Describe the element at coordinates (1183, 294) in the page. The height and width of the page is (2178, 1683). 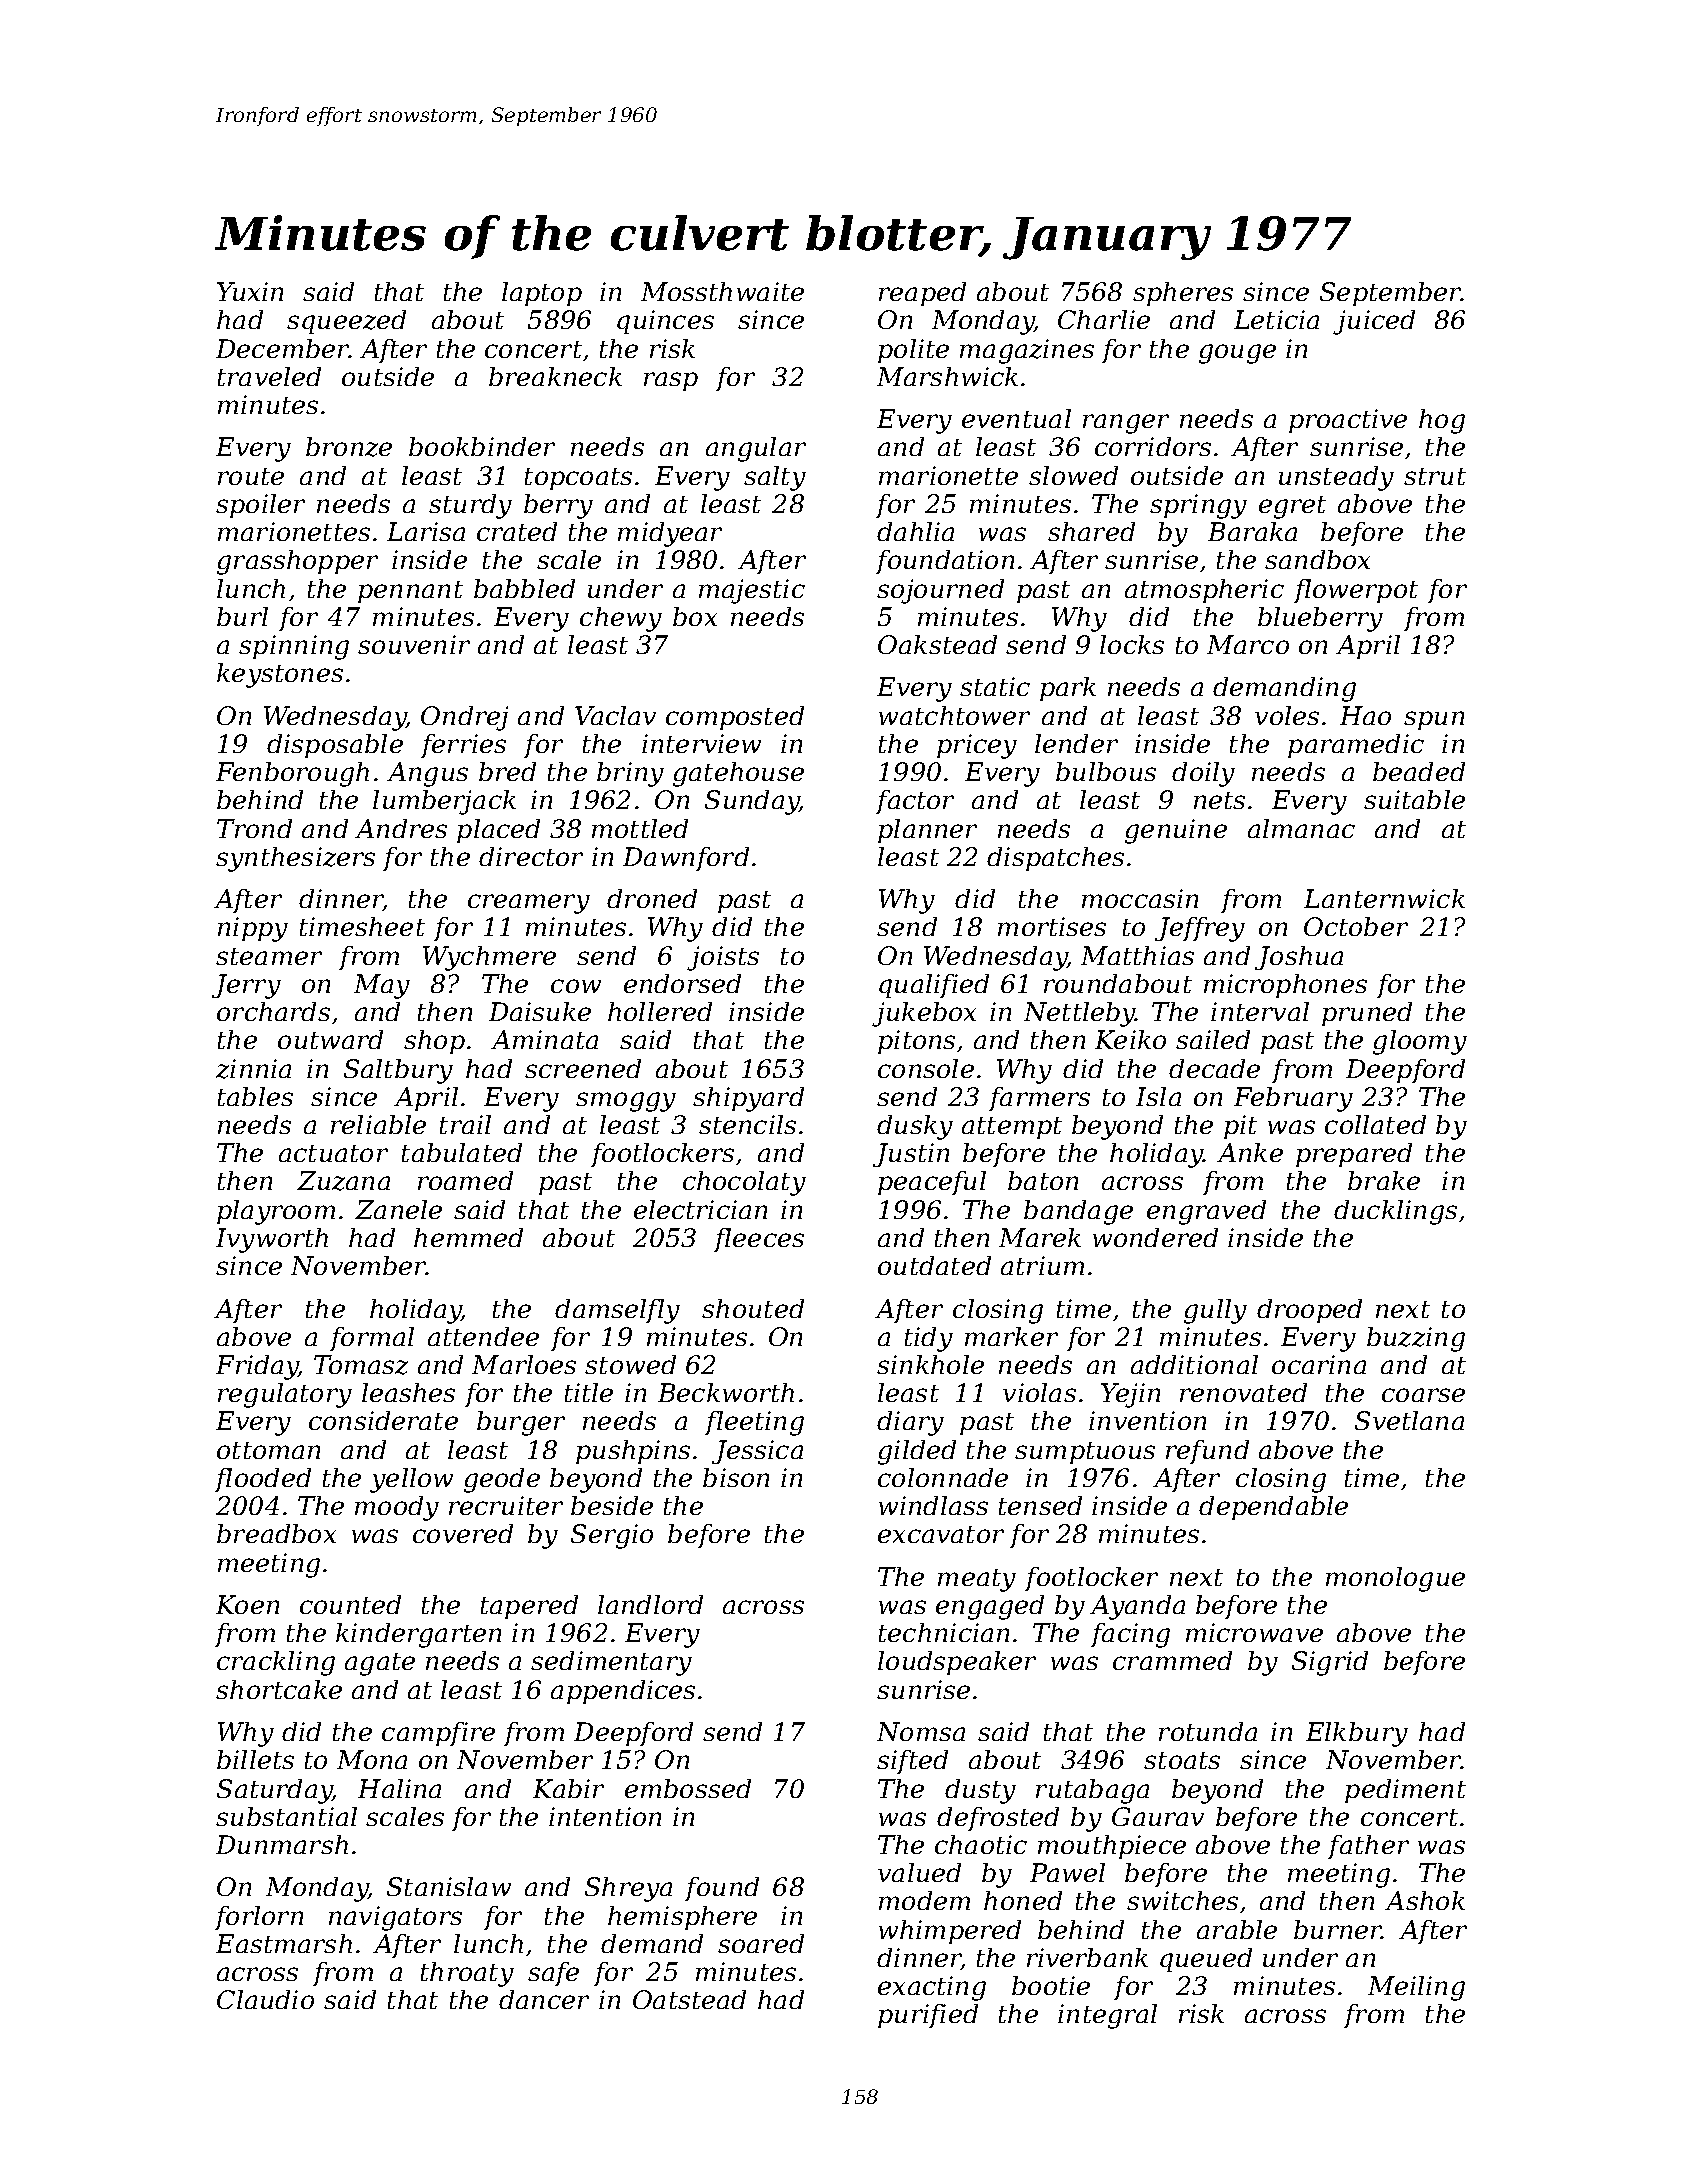
I see `spheres` at that location.
